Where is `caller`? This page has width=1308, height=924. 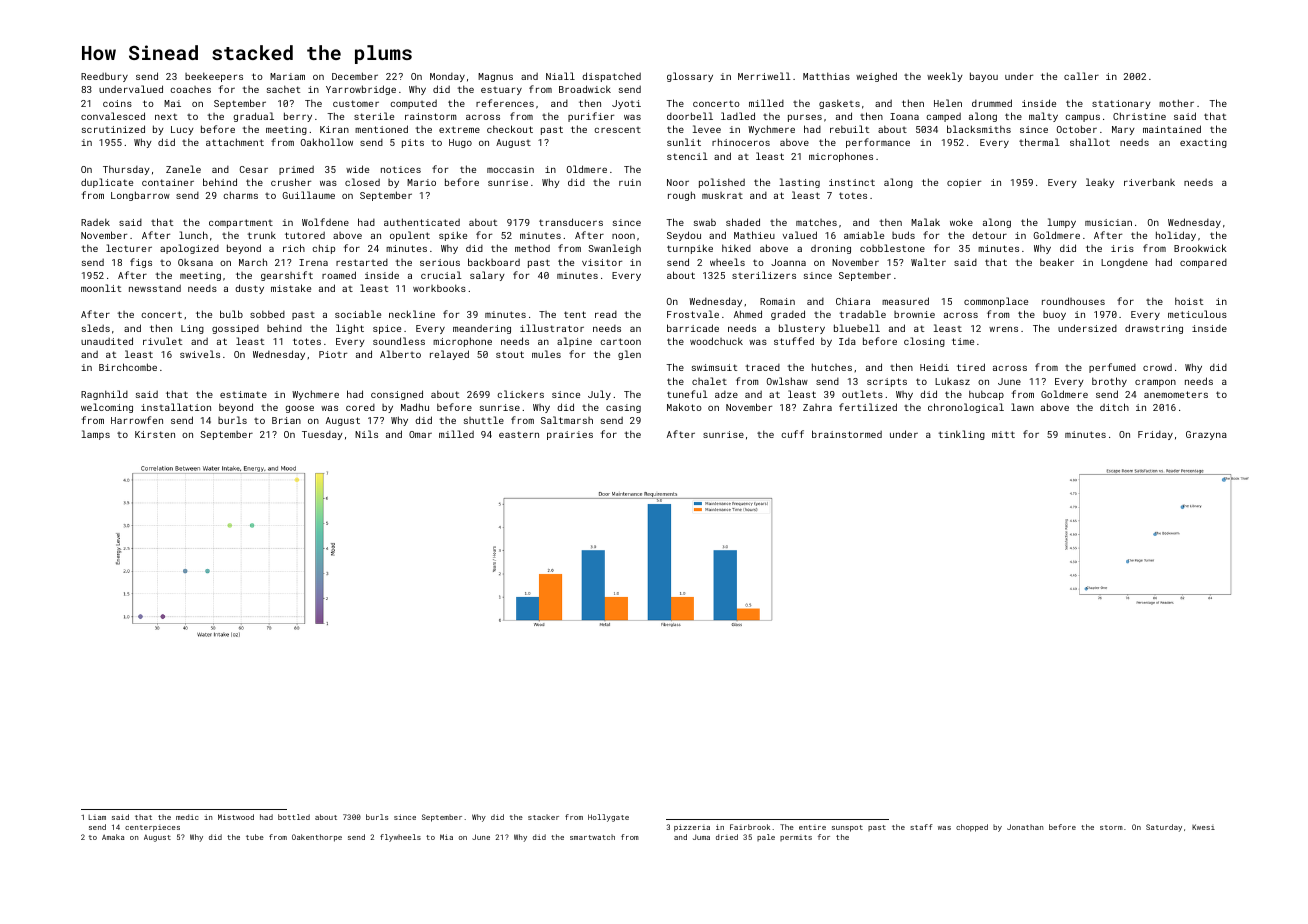 caller is located at coordinates (1081, 76).
